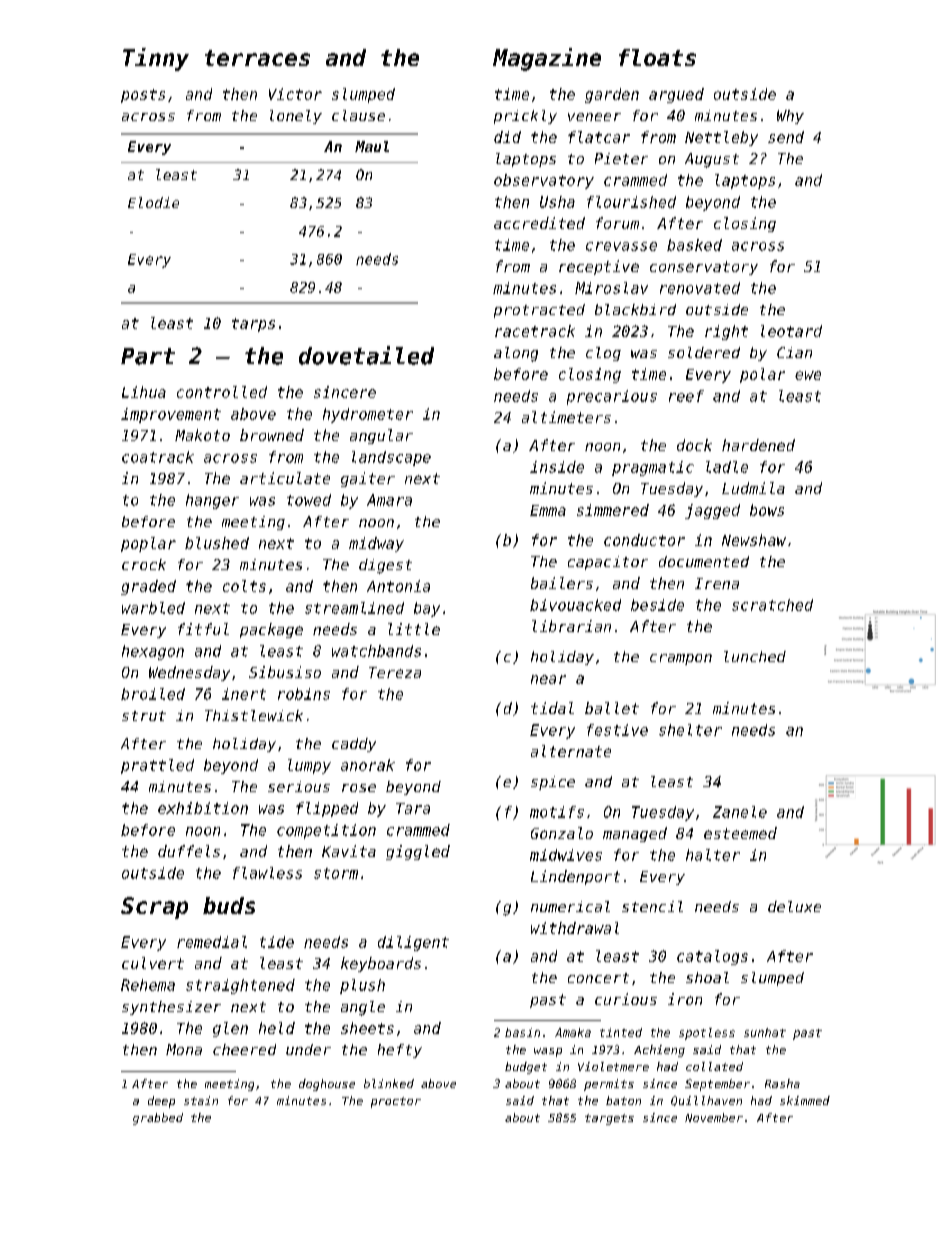 This page has height=1233, width=952. Describe the element at coordinates (713, 855) in the page. I see `halter` at that location.
